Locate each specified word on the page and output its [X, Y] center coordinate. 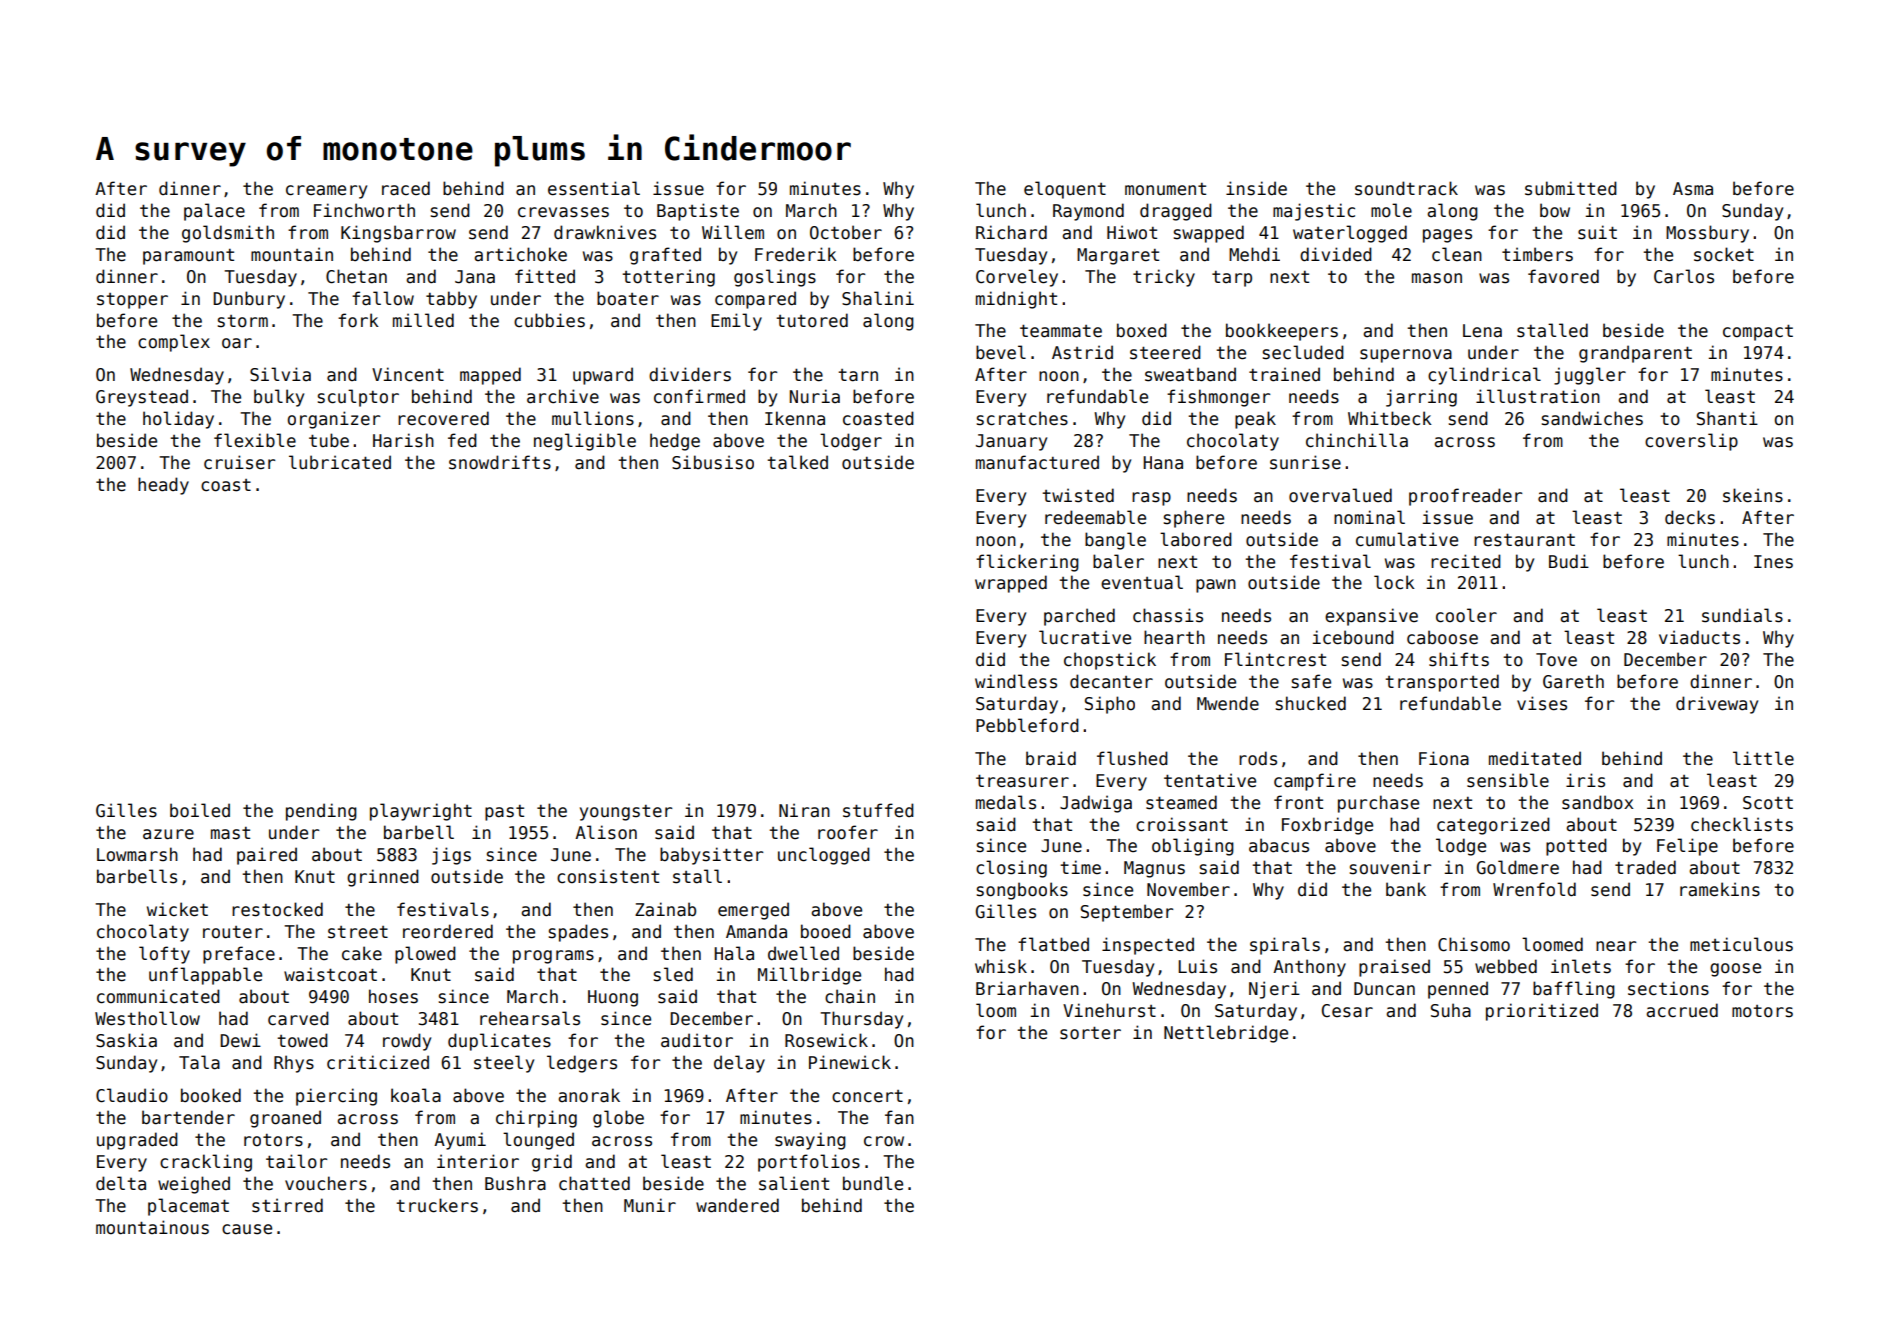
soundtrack [1406, 188]
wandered [737, 1205]
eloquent [1065, 190]
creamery [326, 192]
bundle [873, 1183]
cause [247, 1229]
